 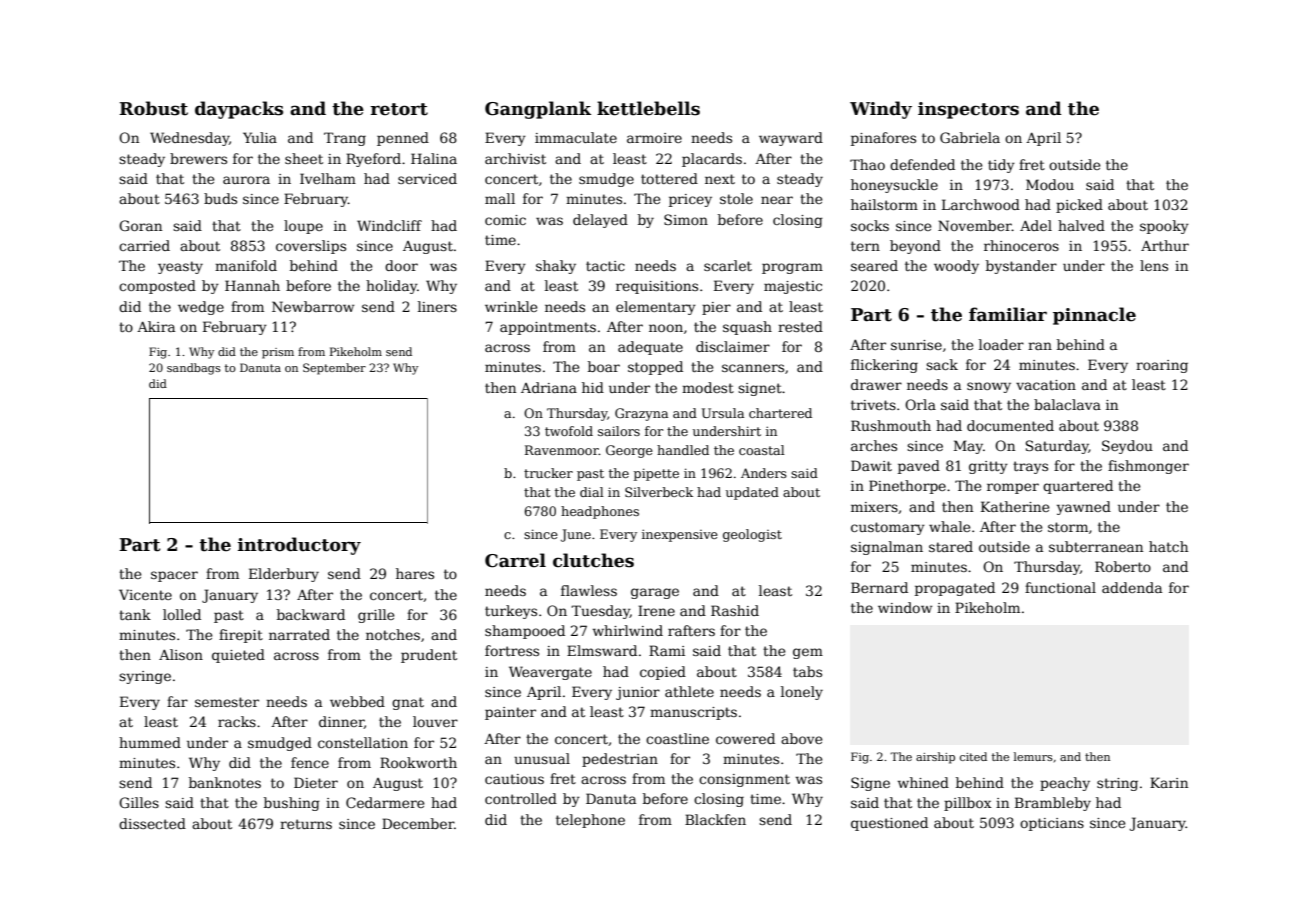 What do you see at coordinates (1084, 508) in the screenshot?
I see `yawned` at bounding box center [1084, 508].
